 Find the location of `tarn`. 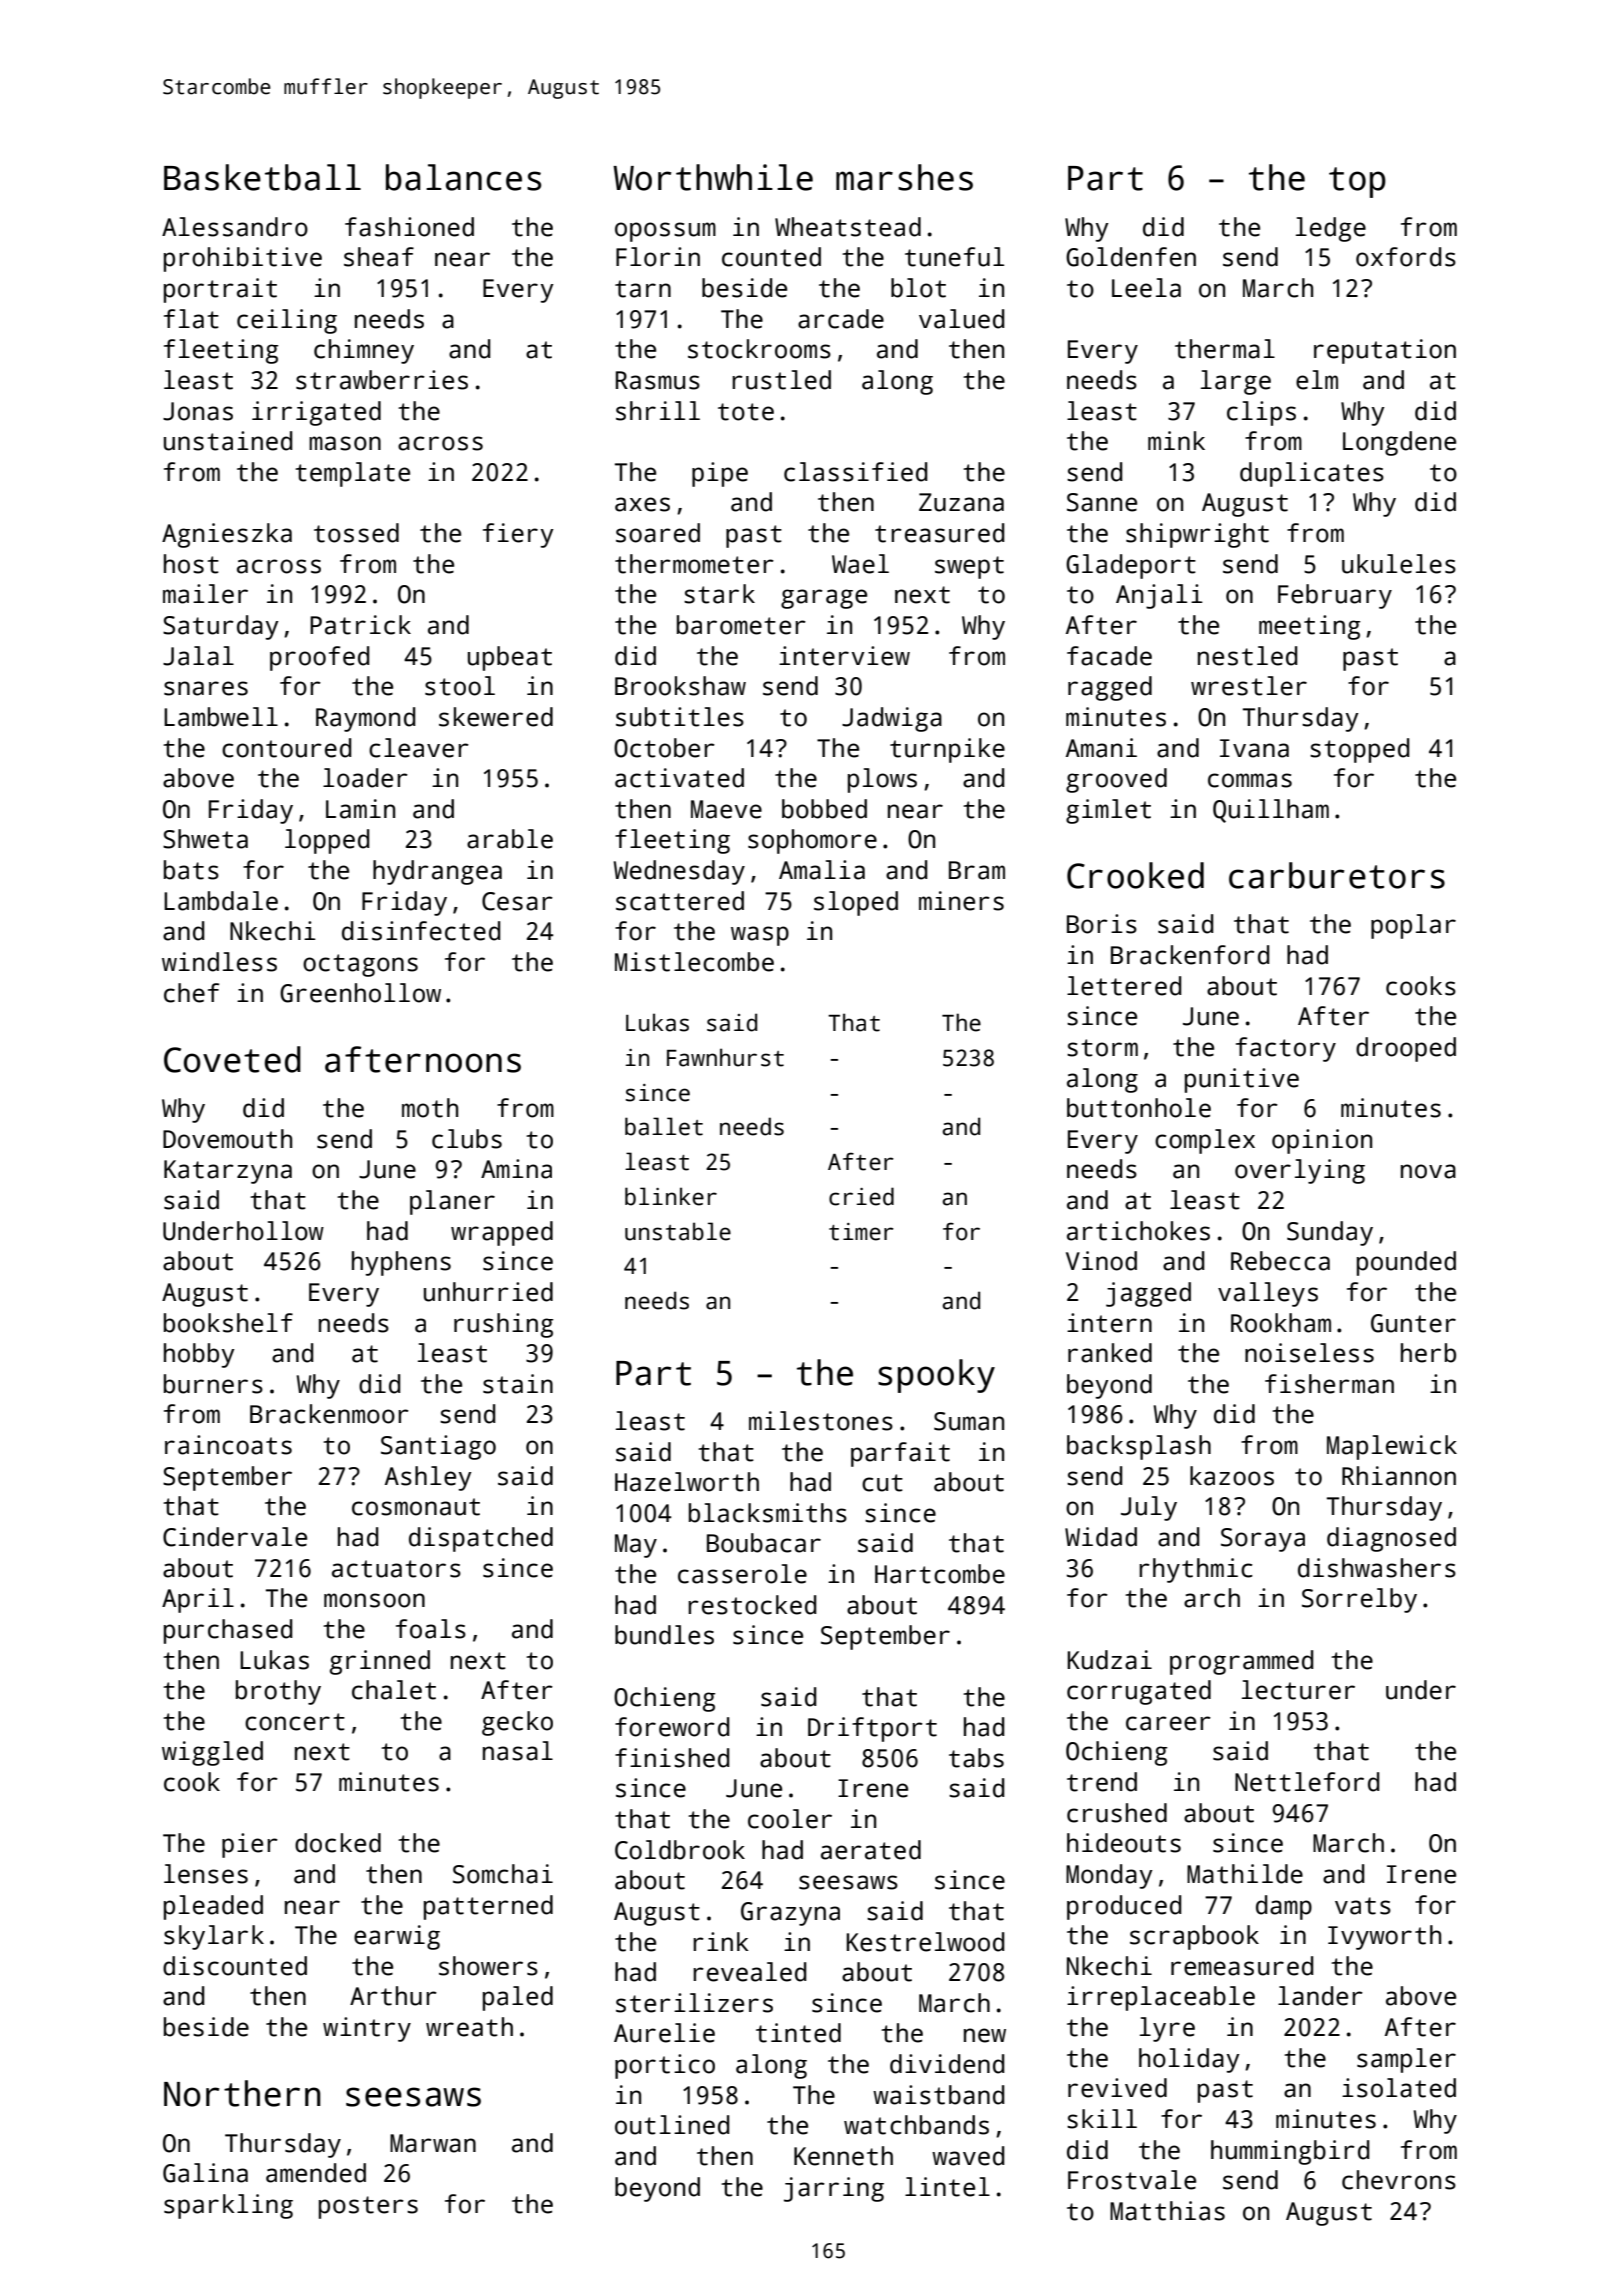

tarn is located at coordinates (643, 289).
